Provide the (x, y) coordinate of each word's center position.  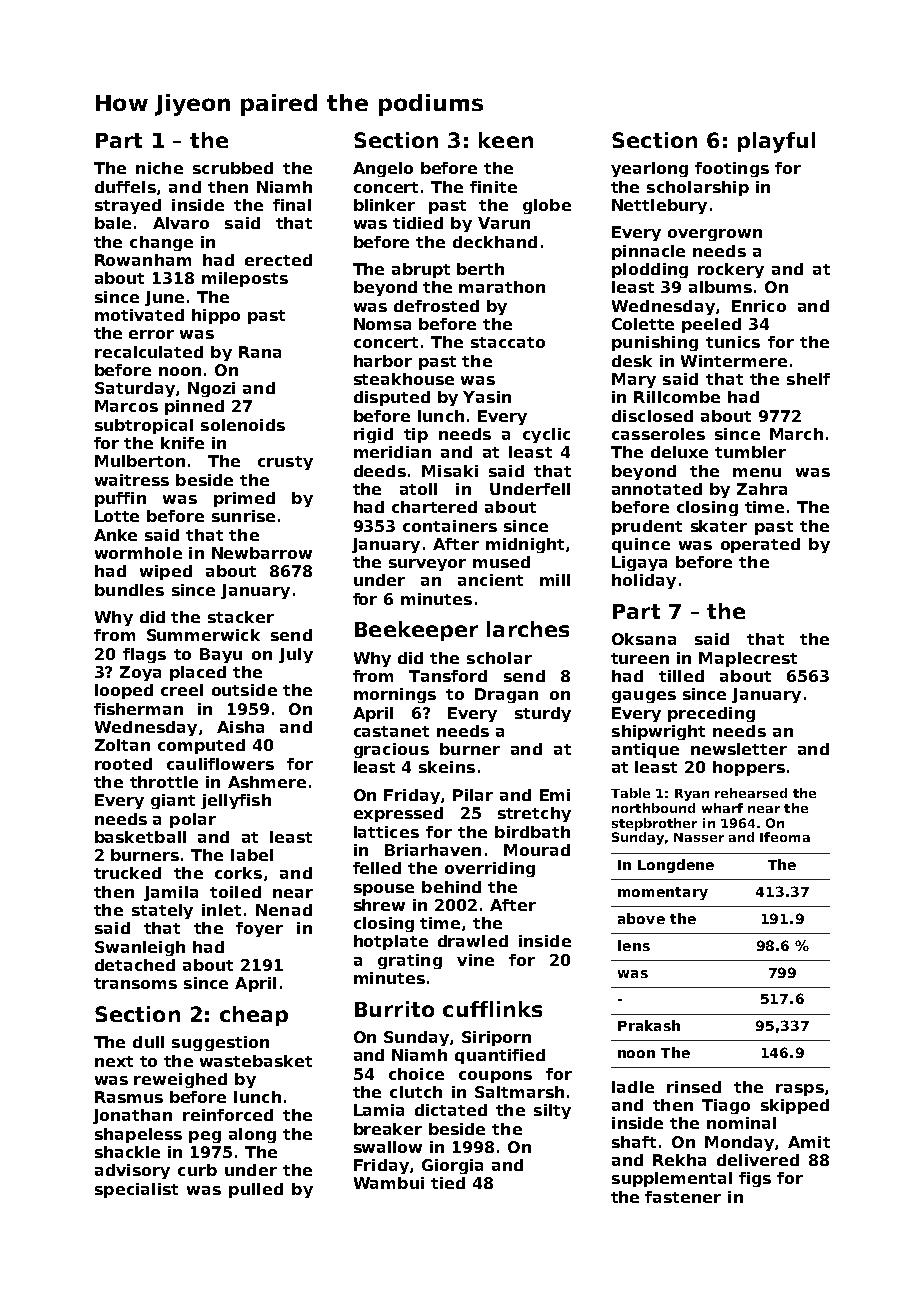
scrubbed (233, 168)
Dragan (506, 695)
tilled (681, 676)
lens (634, 945)
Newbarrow (262, 553)
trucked (127, 873)
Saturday (135, 389)
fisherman (138, 709)
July (296, 655)
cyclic (546, 435)
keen (506, 140)
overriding (490, 869)
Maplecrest (748, 659)
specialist (136, 1190)
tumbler (750, 452)
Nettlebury (659, 206)
